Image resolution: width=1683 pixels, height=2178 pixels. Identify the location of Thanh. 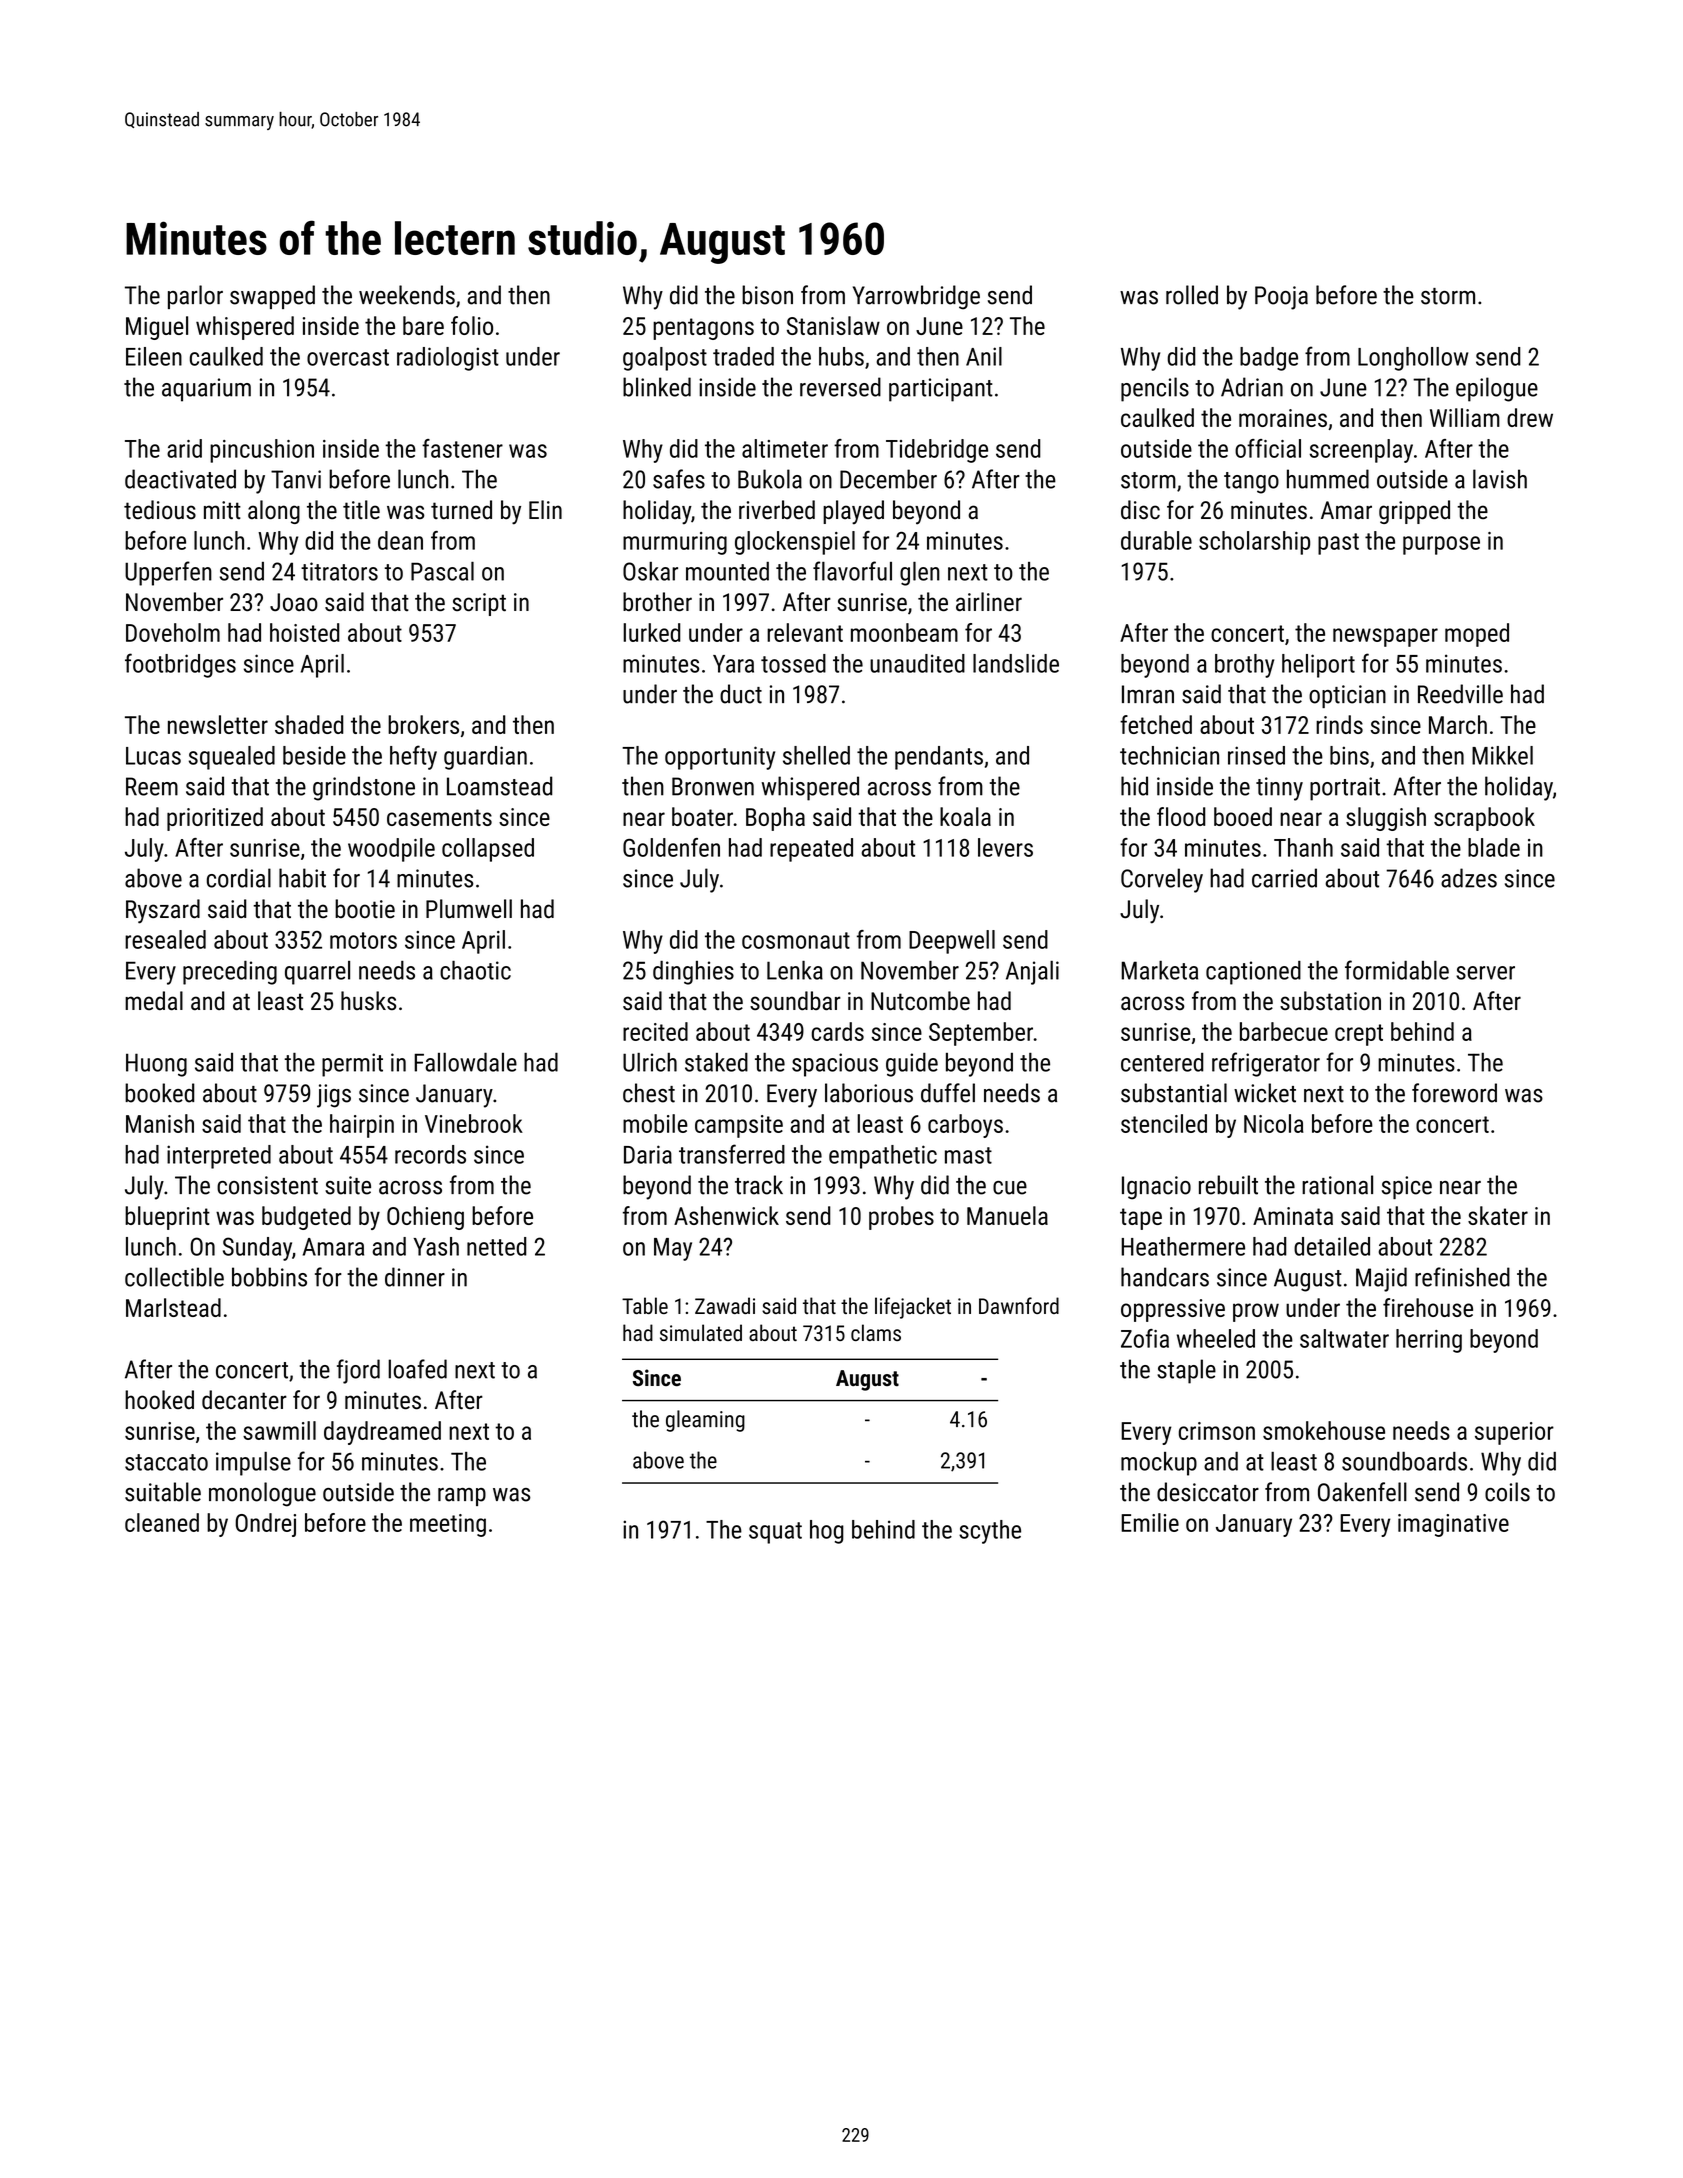
(1303, 847).
